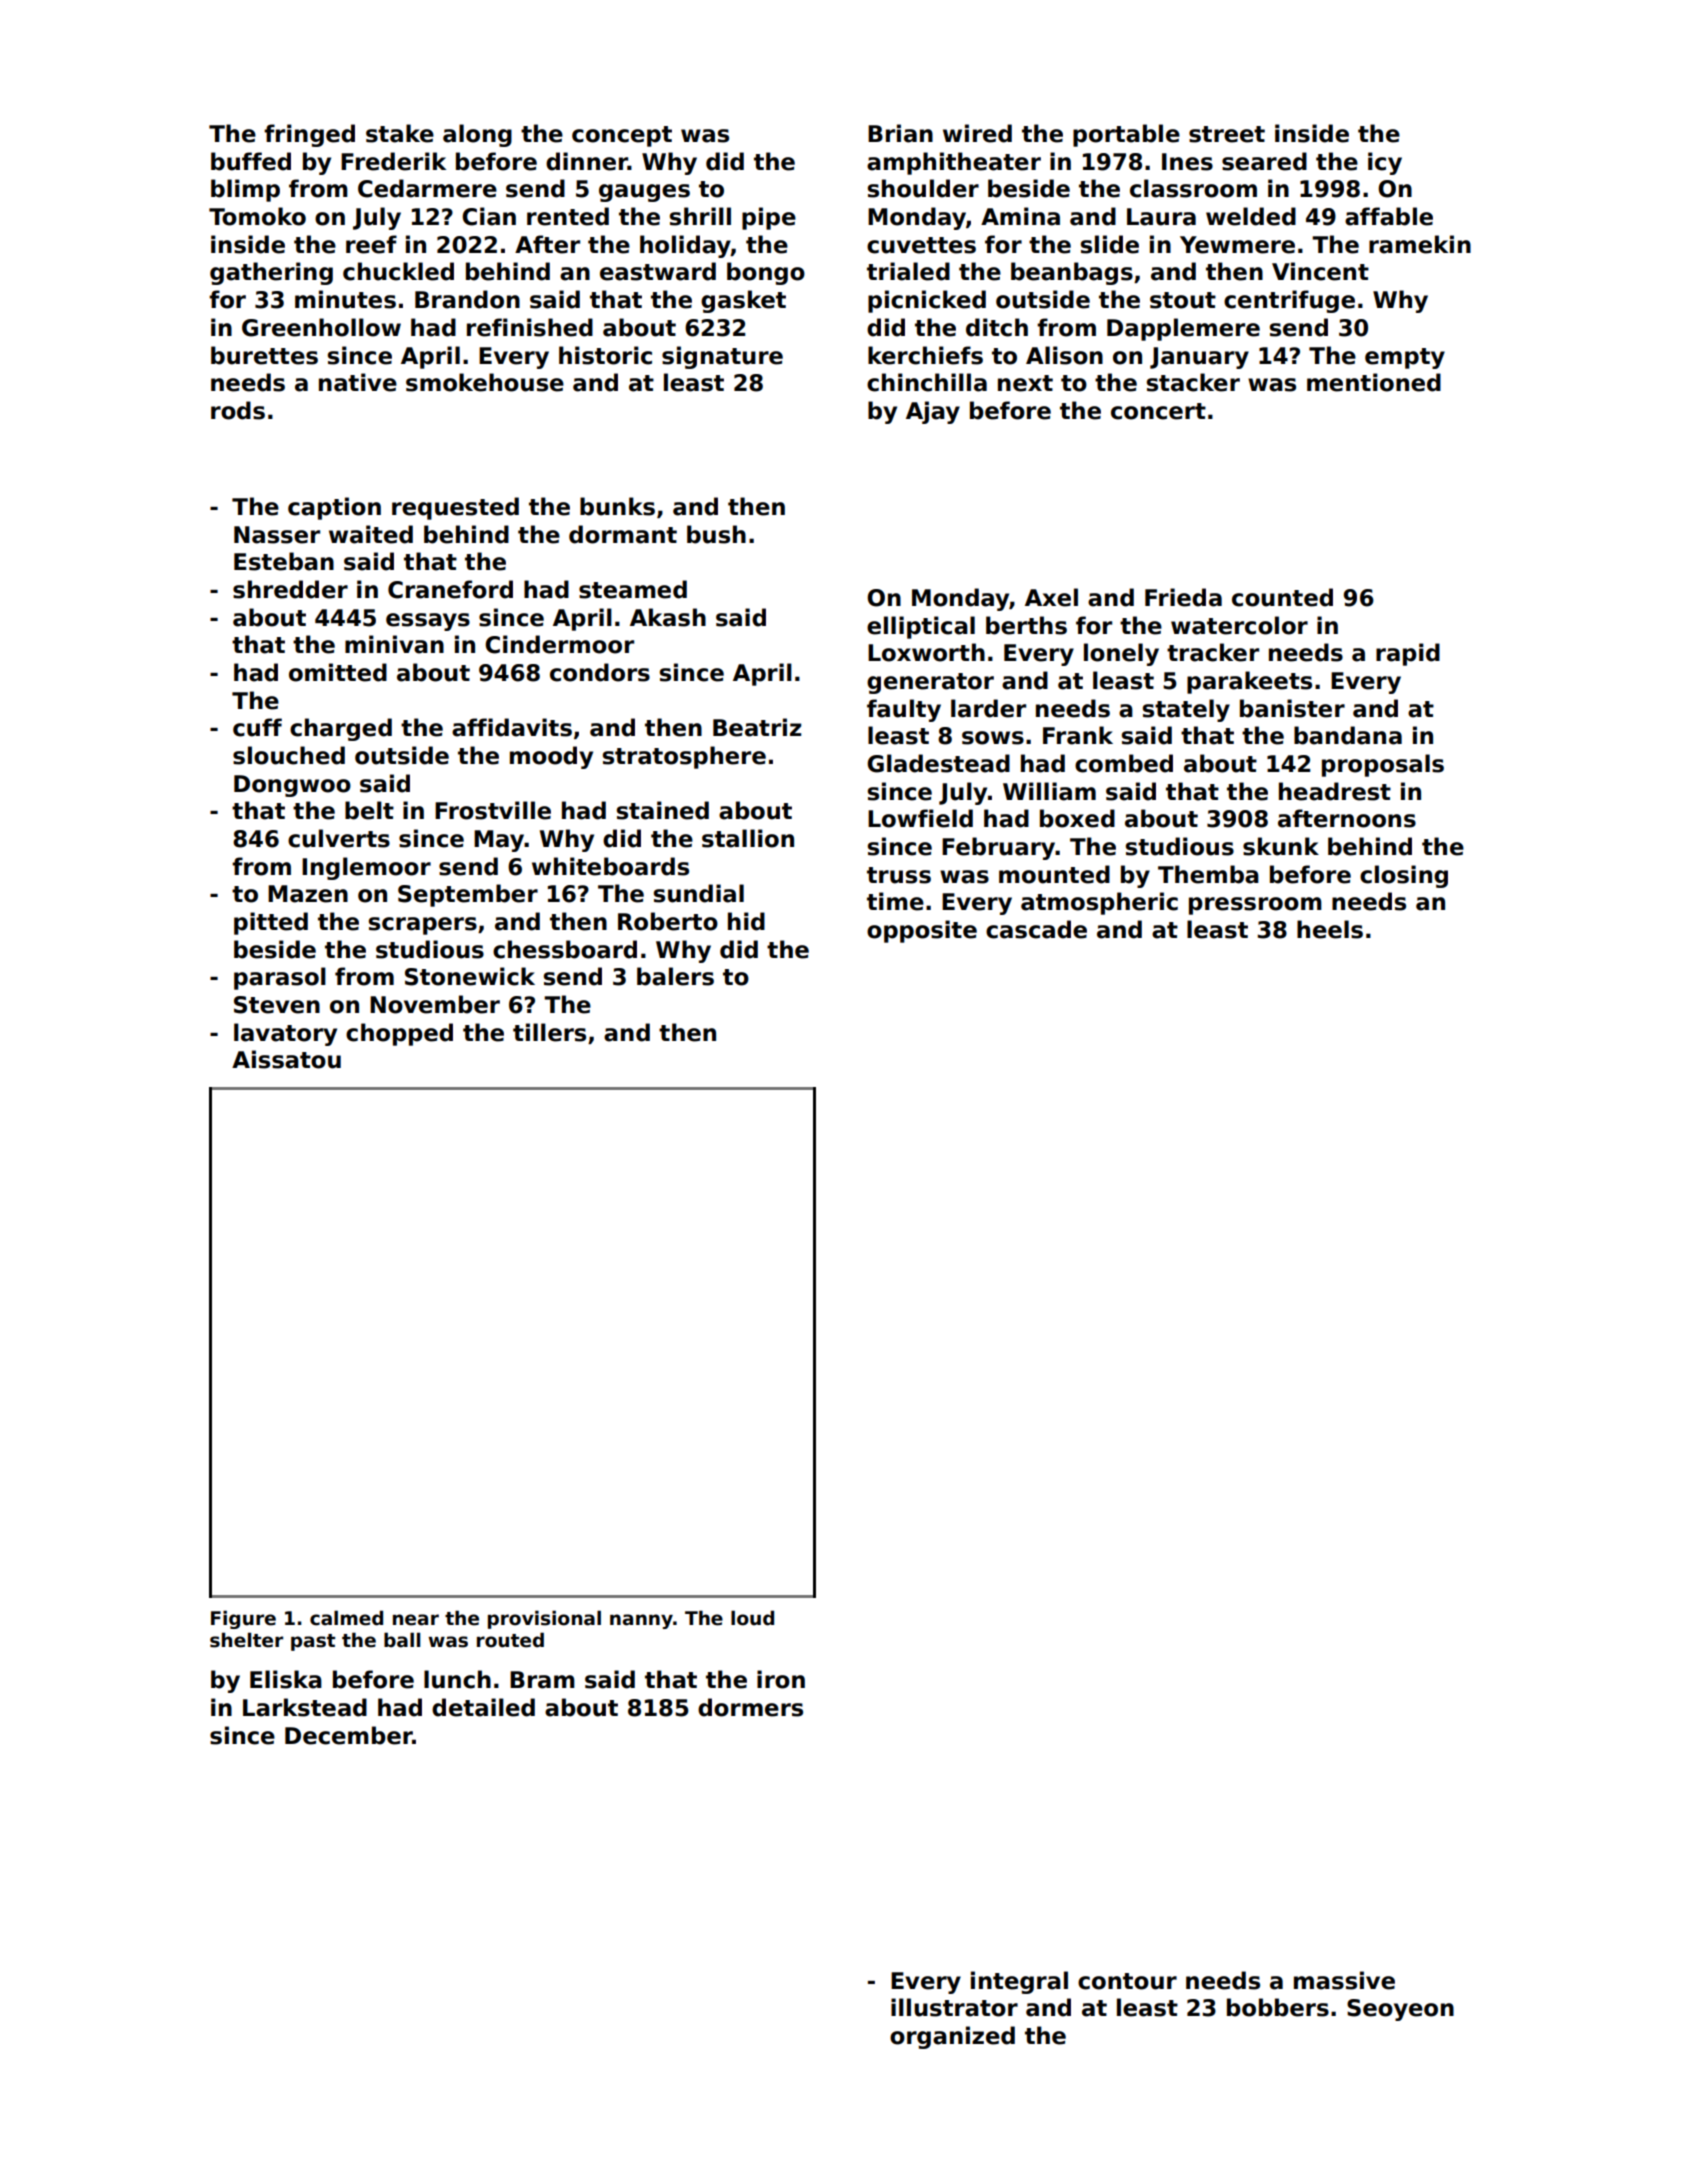  Describe the element at coordinates (399, 1034) in the page. I see `chopped` at that location.
